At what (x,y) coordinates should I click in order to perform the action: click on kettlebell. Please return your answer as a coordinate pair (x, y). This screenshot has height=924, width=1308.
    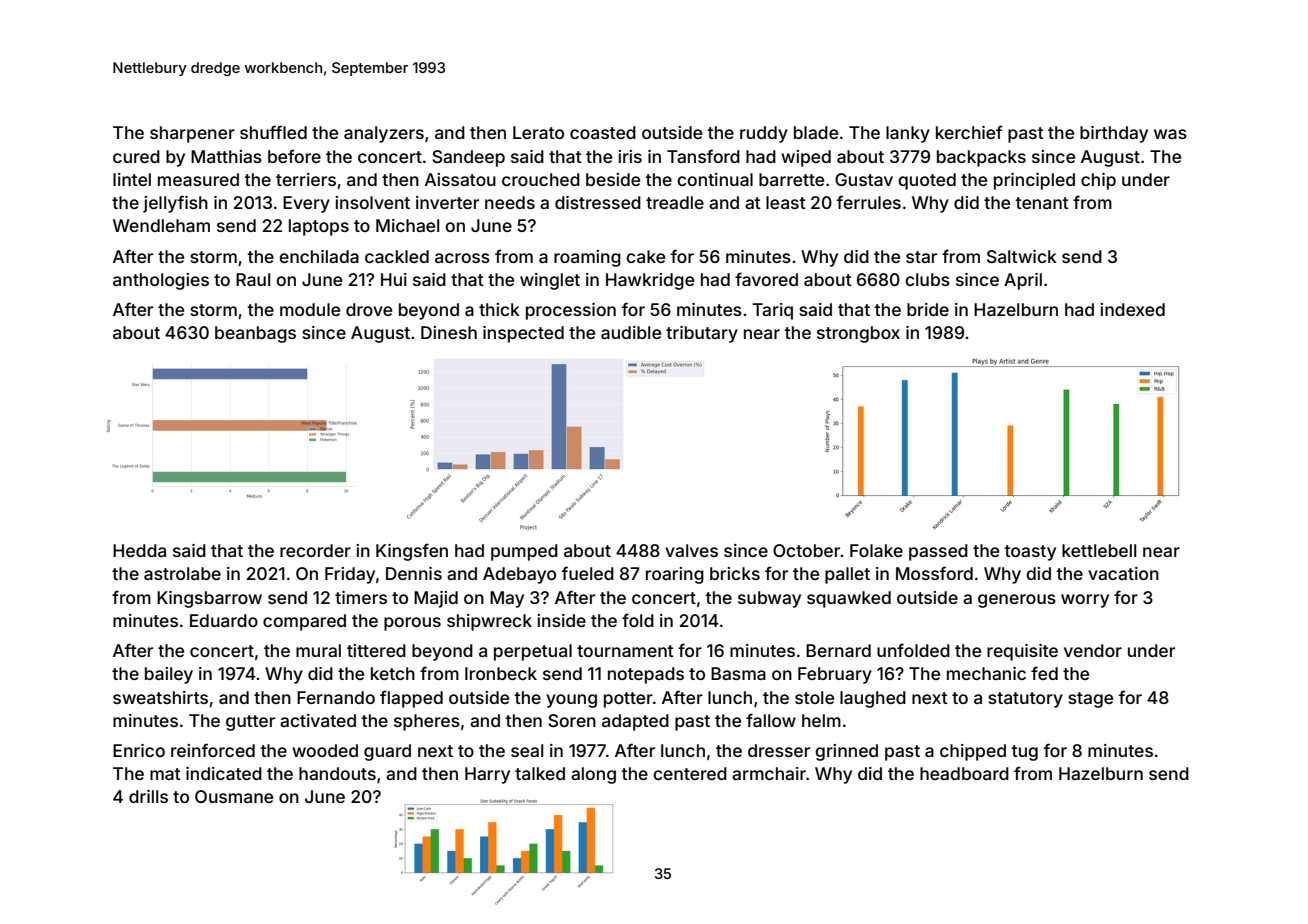
    Looking at the image, I should click on (1099, 550).
